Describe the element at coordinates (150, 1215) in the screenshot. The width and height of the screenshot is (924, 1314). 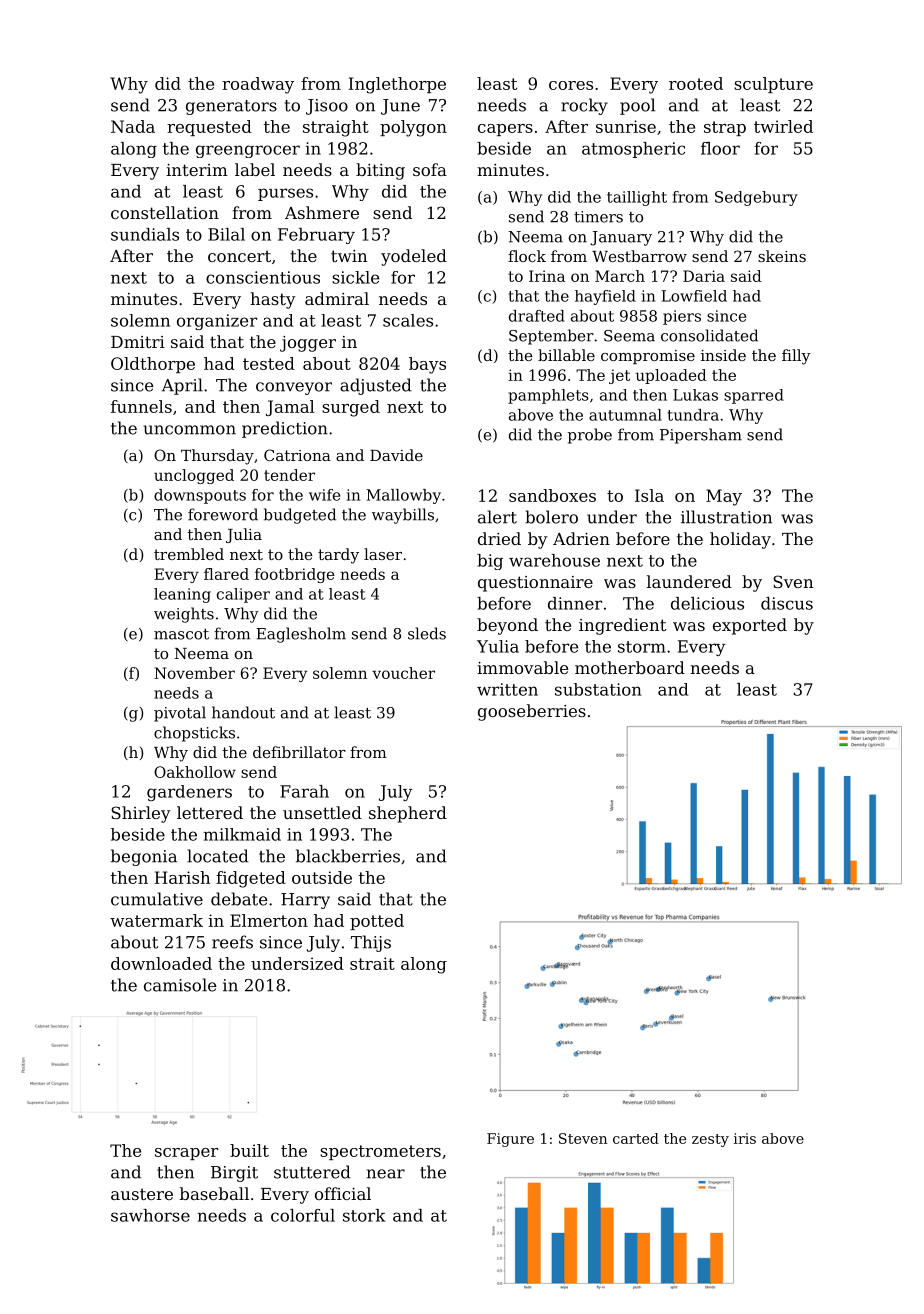
I see `sawhorse` at that location.
